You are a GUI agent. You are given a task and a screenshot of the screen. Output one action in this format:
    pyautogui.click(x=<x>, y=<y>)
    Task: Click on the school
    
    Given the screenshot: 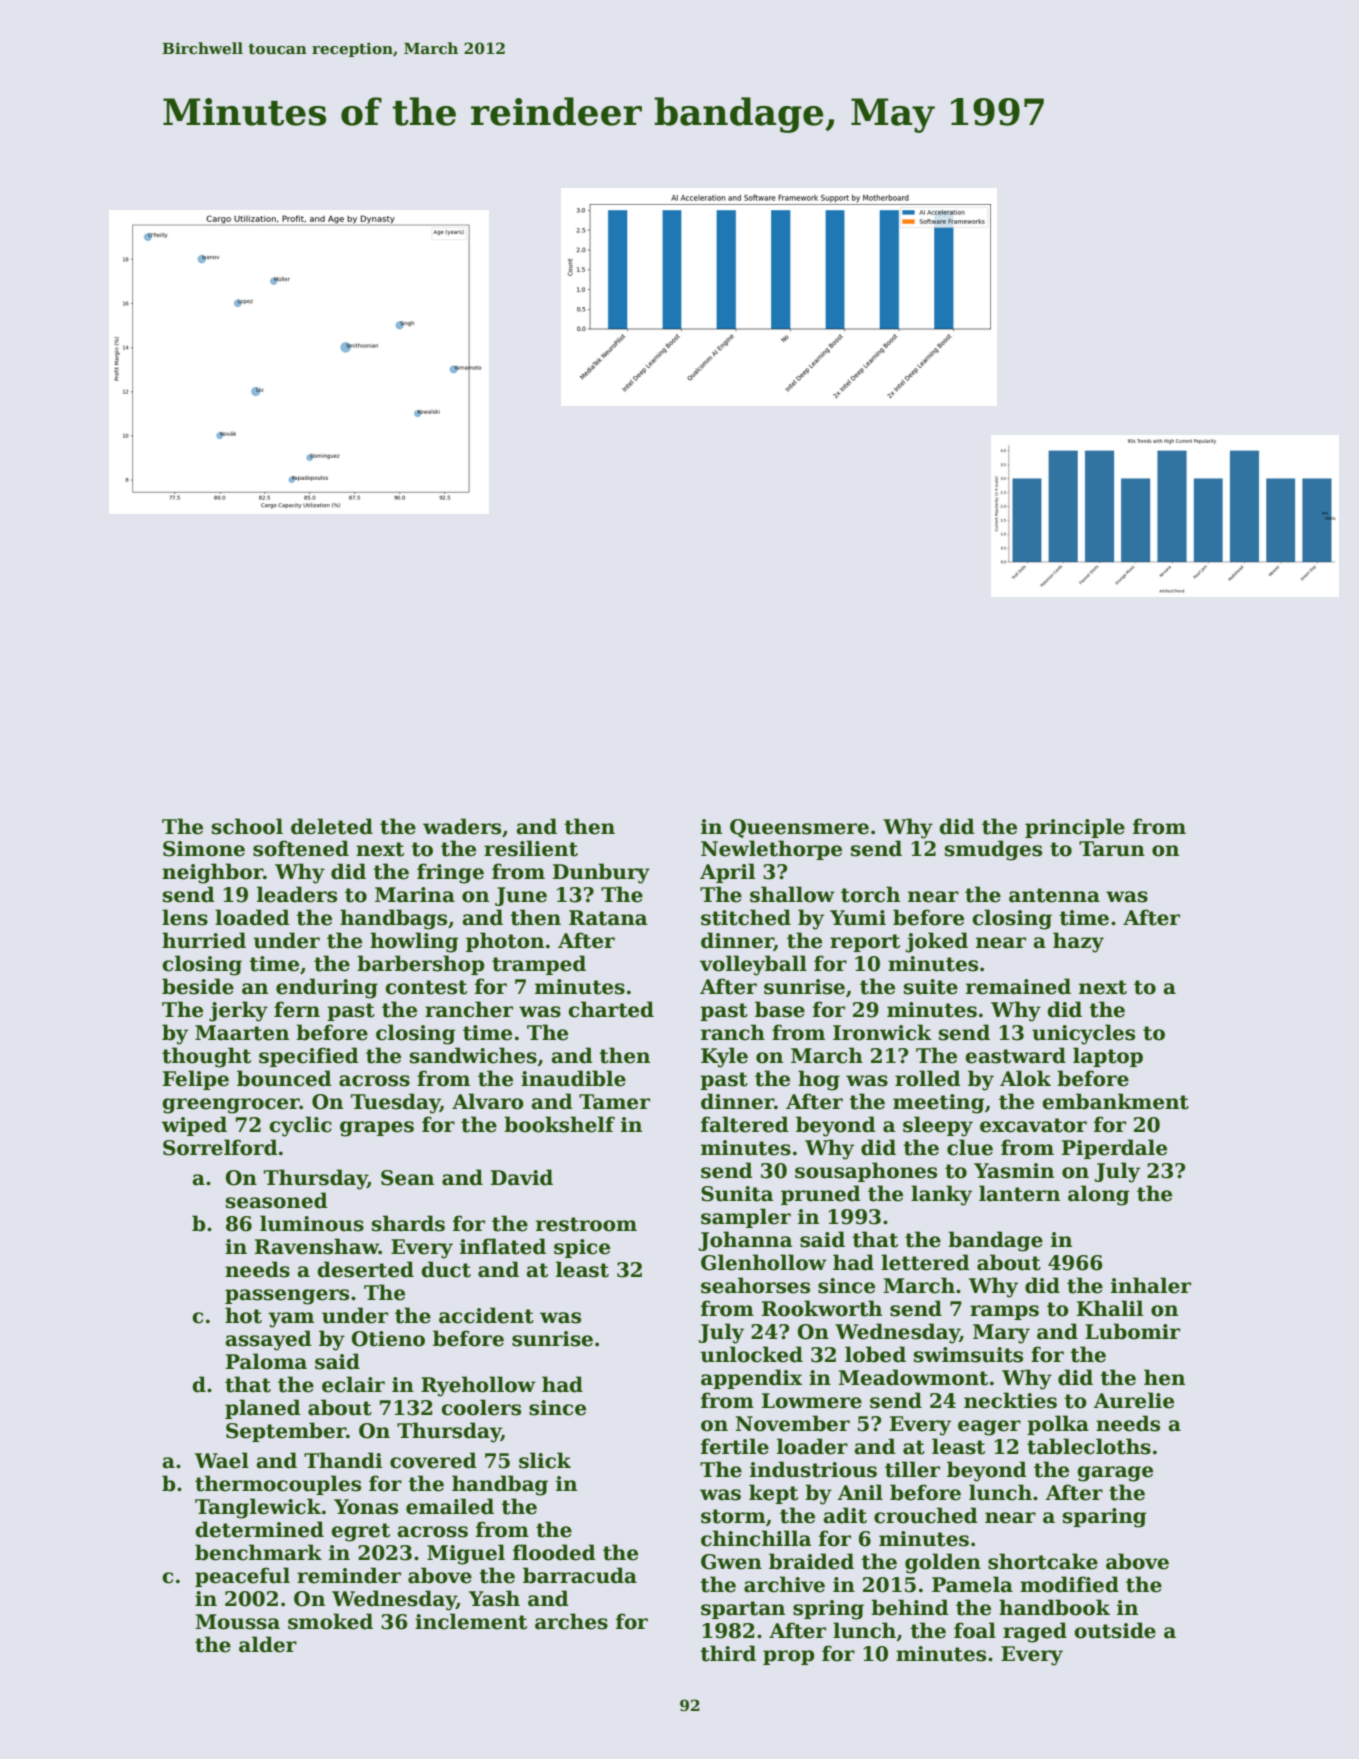 What is the action you would take?
    pyautogui.click(x=247, y=826)
